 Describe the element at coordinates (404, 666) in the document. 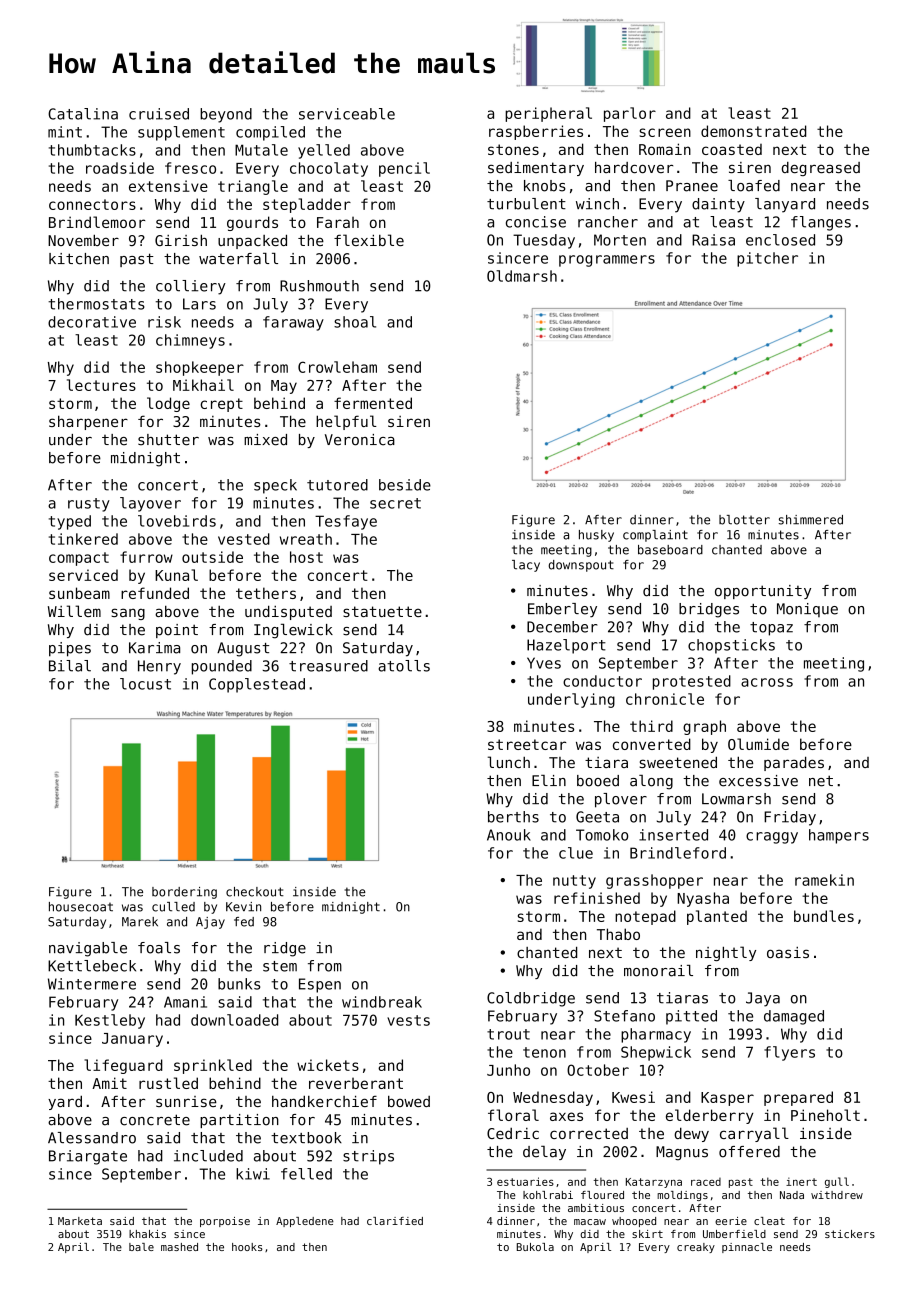

I see `atolls` at that location.
